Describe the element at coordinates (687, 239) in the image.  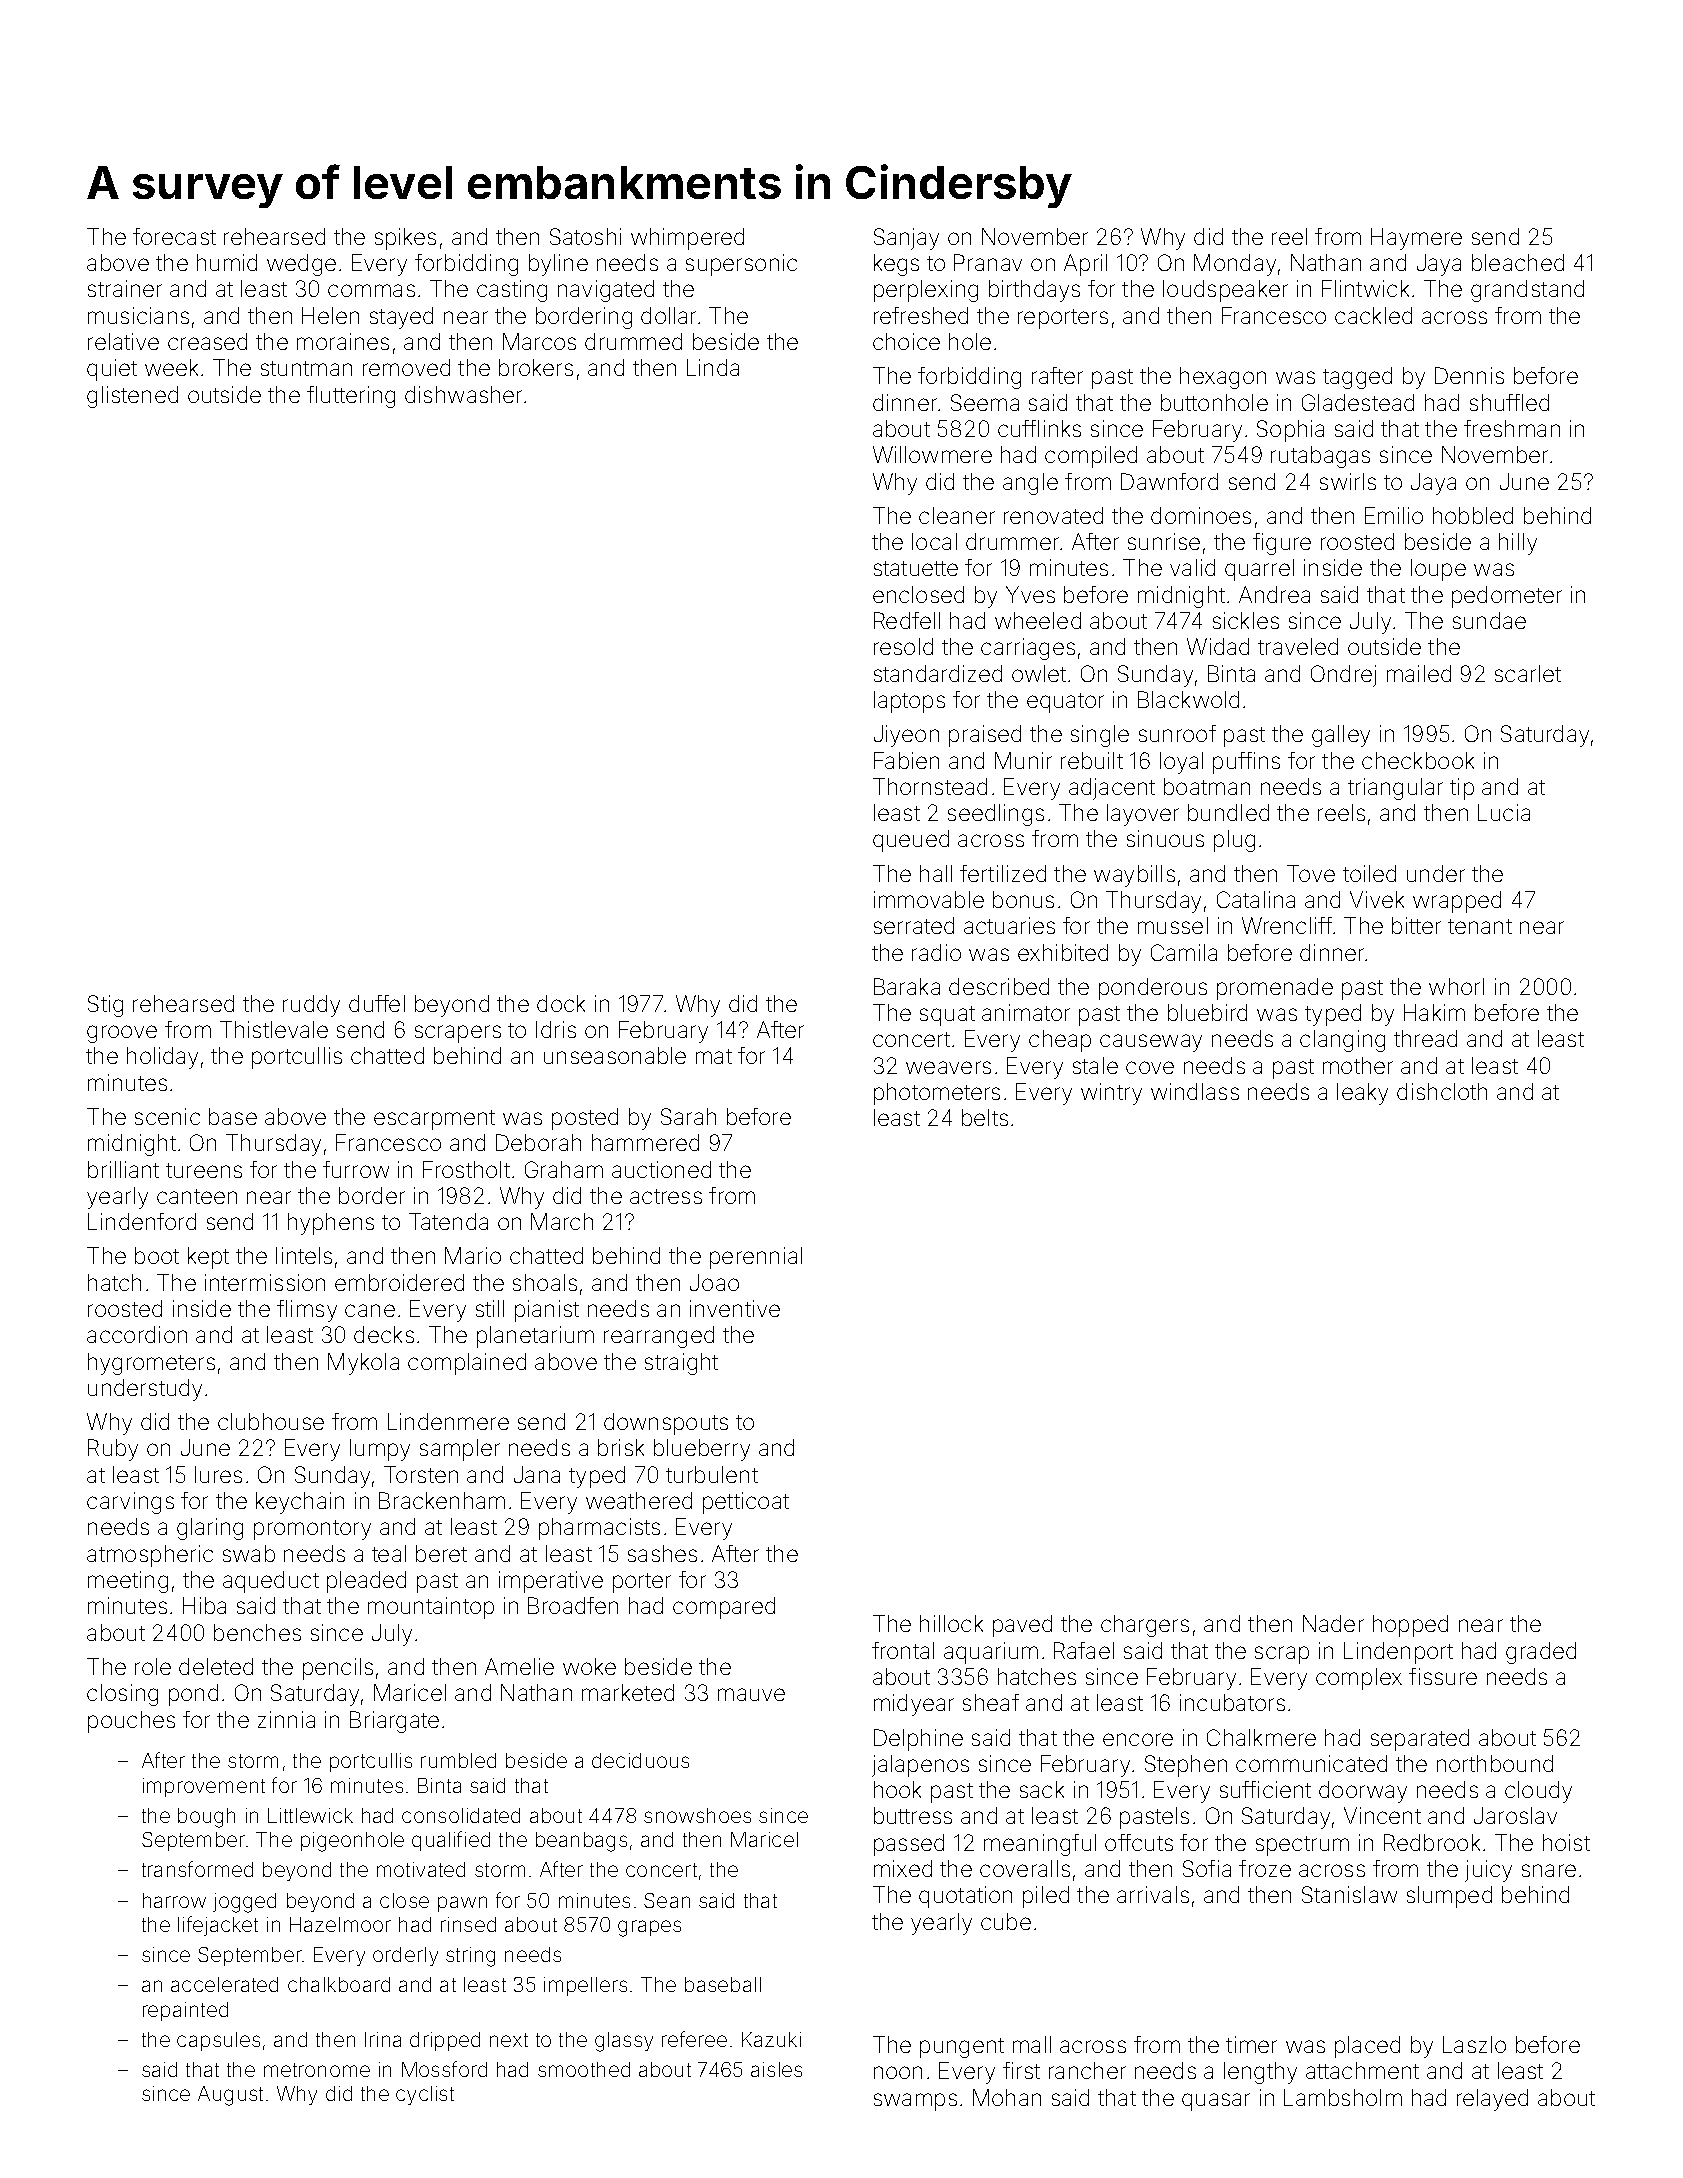
I see `whimpered` at that location.
